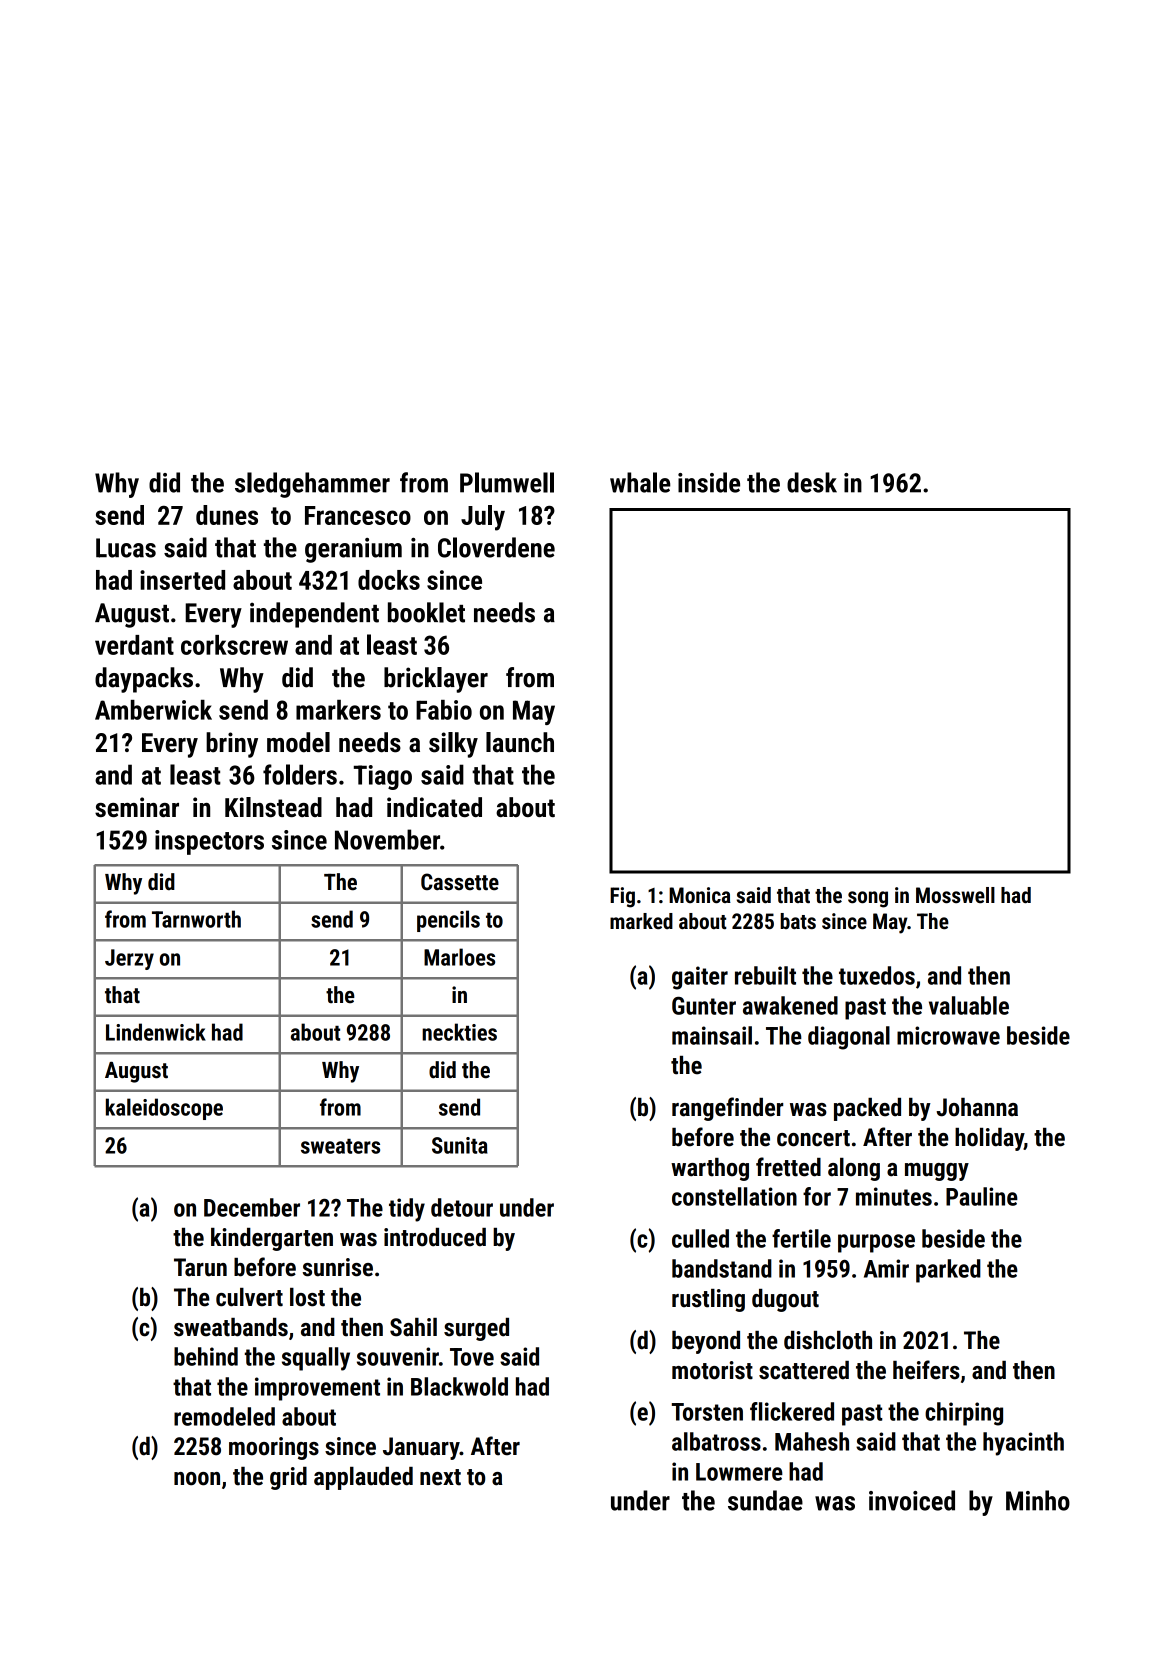 This screenshot has width=1165, height=1654. I want to click on Mosswell, so click(955, 895).
